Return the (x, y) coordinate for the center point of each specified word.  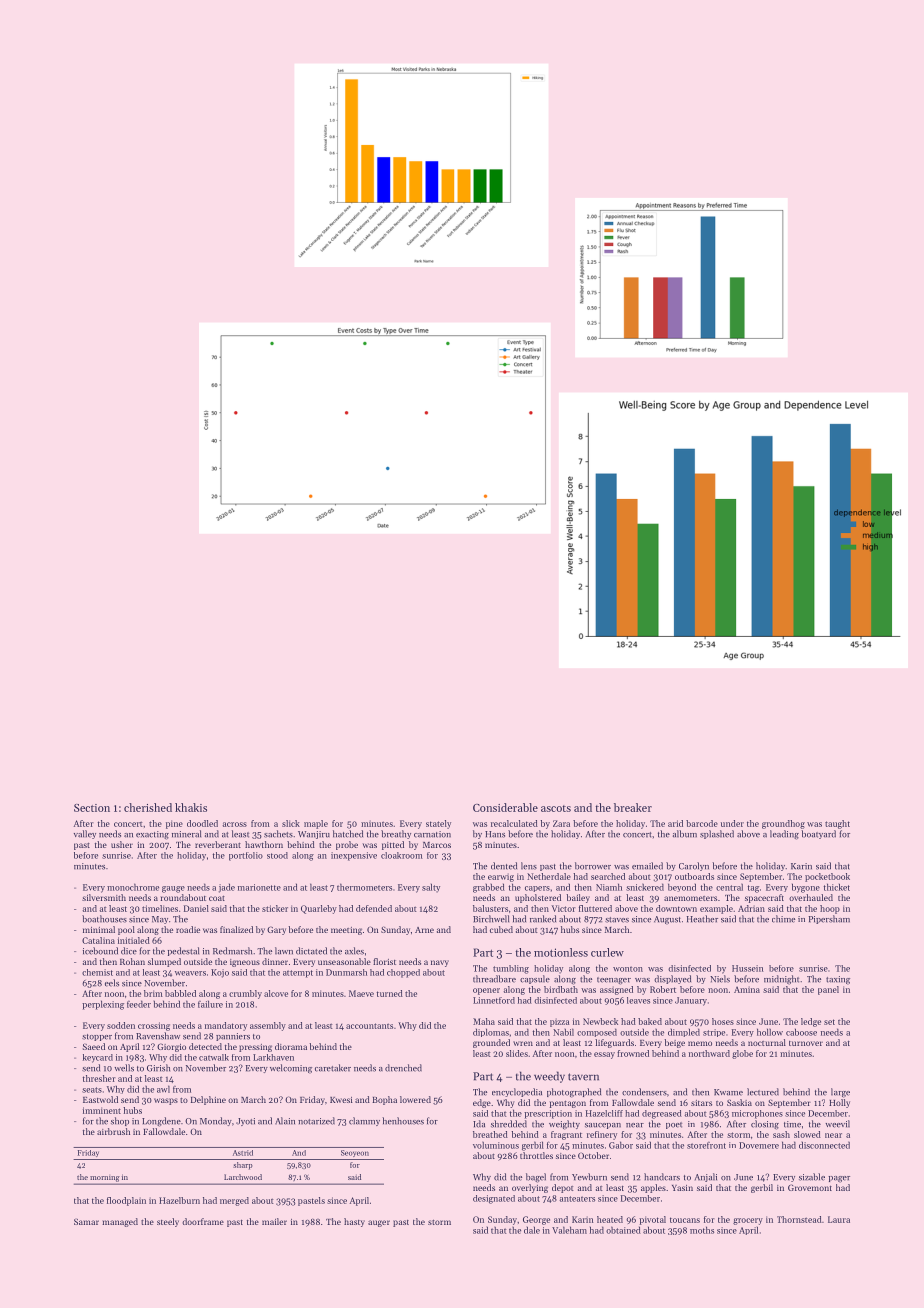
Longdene (161, 1122)
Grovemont (810, 1187)
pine (174, 824)
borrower (593, 866)
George (536, 1220)
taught (837, 824)
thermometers (364, 887)
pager (839, 1179)
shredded (509, 1124)
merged (234, 1201)
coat (217, 898)
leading (784, 835)
